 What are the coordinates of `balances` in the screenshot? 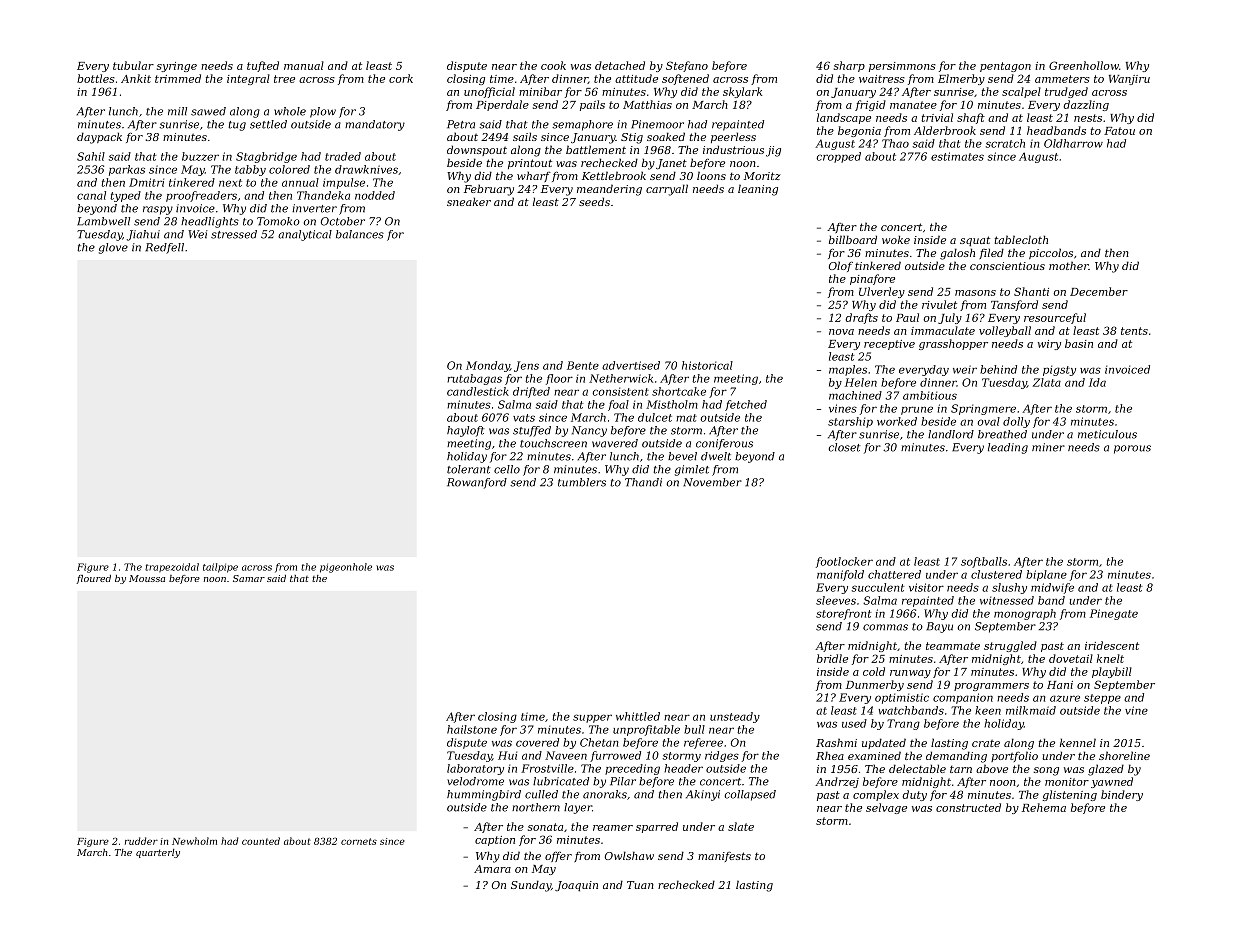 It's located at (360, 234).
